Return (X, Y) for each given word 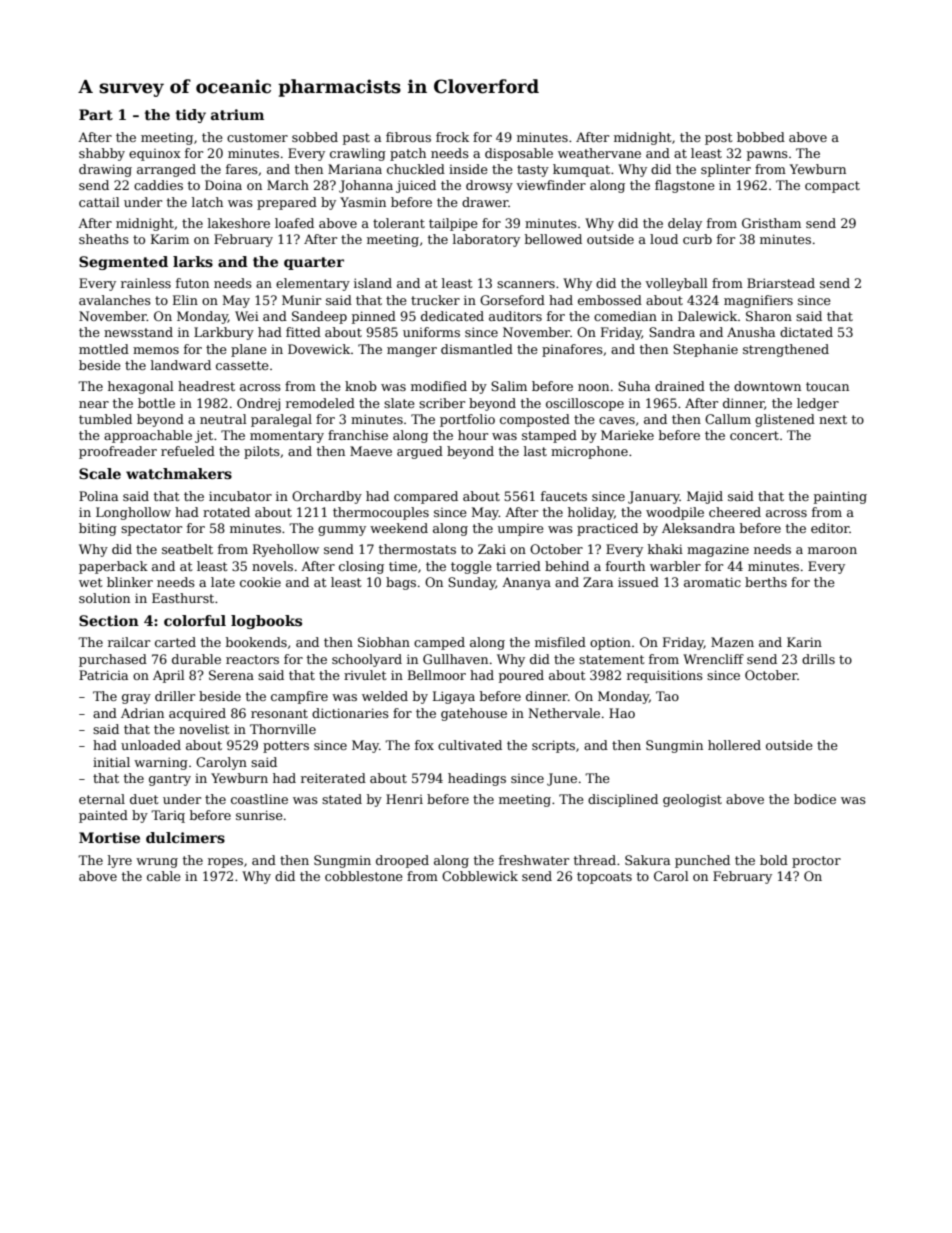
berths (766, 582)
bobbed (761, 137)
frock (452, 137)
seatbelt (187, 549)
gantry (170, 780)
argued (420, 452)
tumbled (105, 419)
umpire (521, 530)
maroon (832, 550)
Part (96, 114)
